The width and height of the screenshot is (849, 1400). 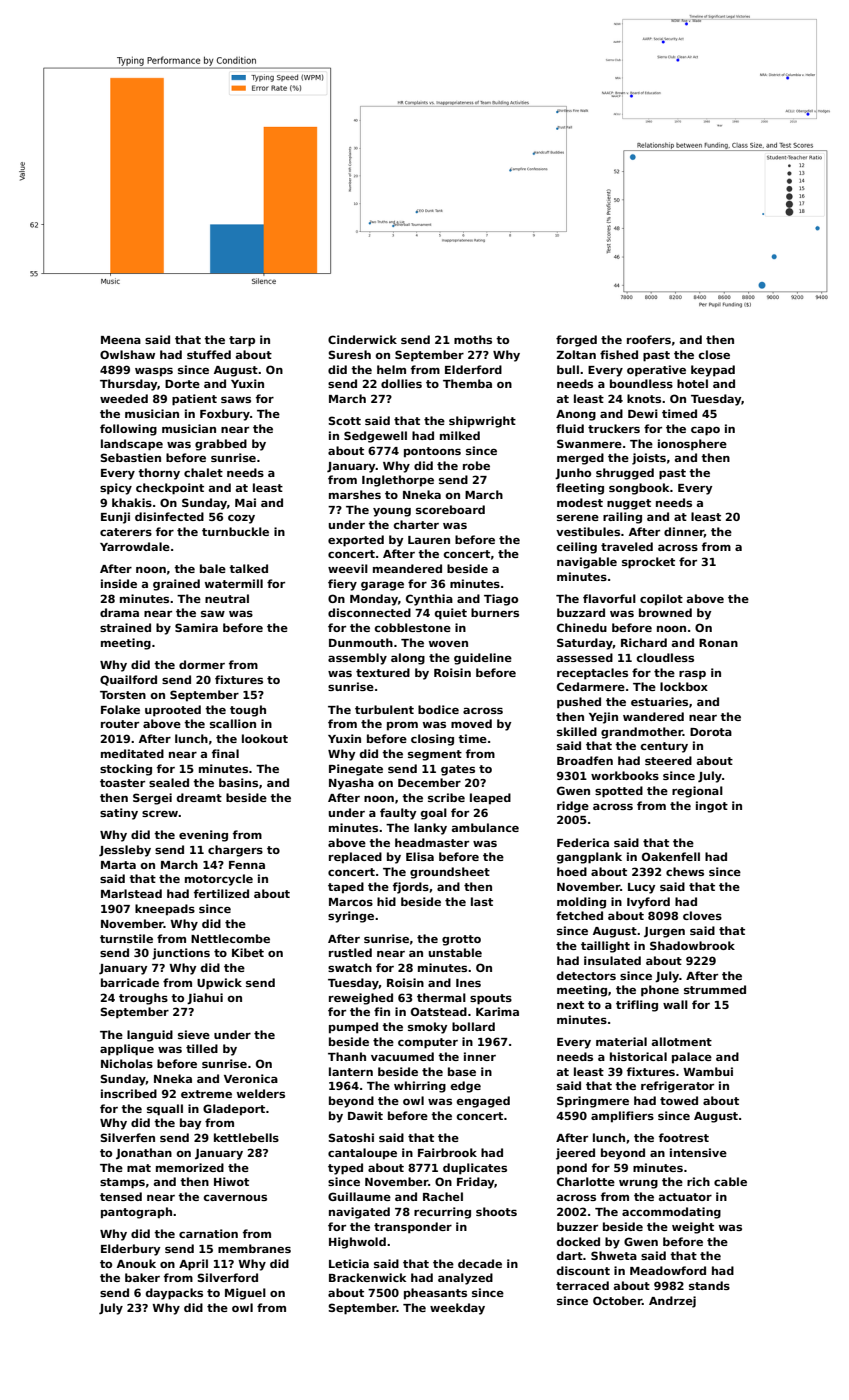 I want to click on Rachel, so click(x=443, y=1196).
